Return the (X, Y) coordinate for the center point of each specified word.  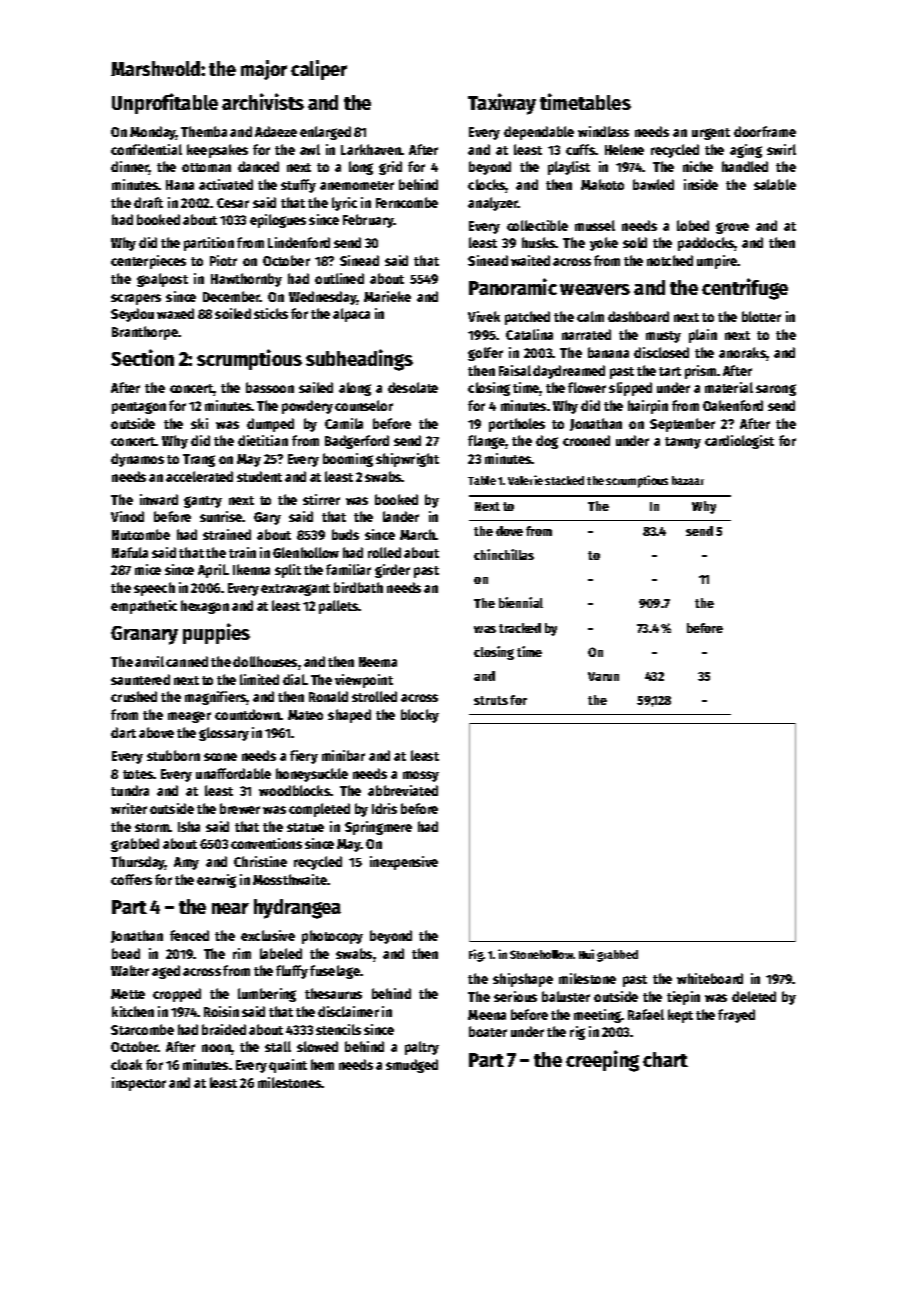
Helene (624, 149)
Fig (476, 955)
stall (278, 1046)
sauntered (140, 679)
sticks (271, 313)
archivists (263, 101)
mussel (595, 225)
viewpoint (364, 681)
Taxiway (502, 104)
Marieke (387, 296)
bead (126, 953)
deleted (754, 996)
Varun (603, 676)
